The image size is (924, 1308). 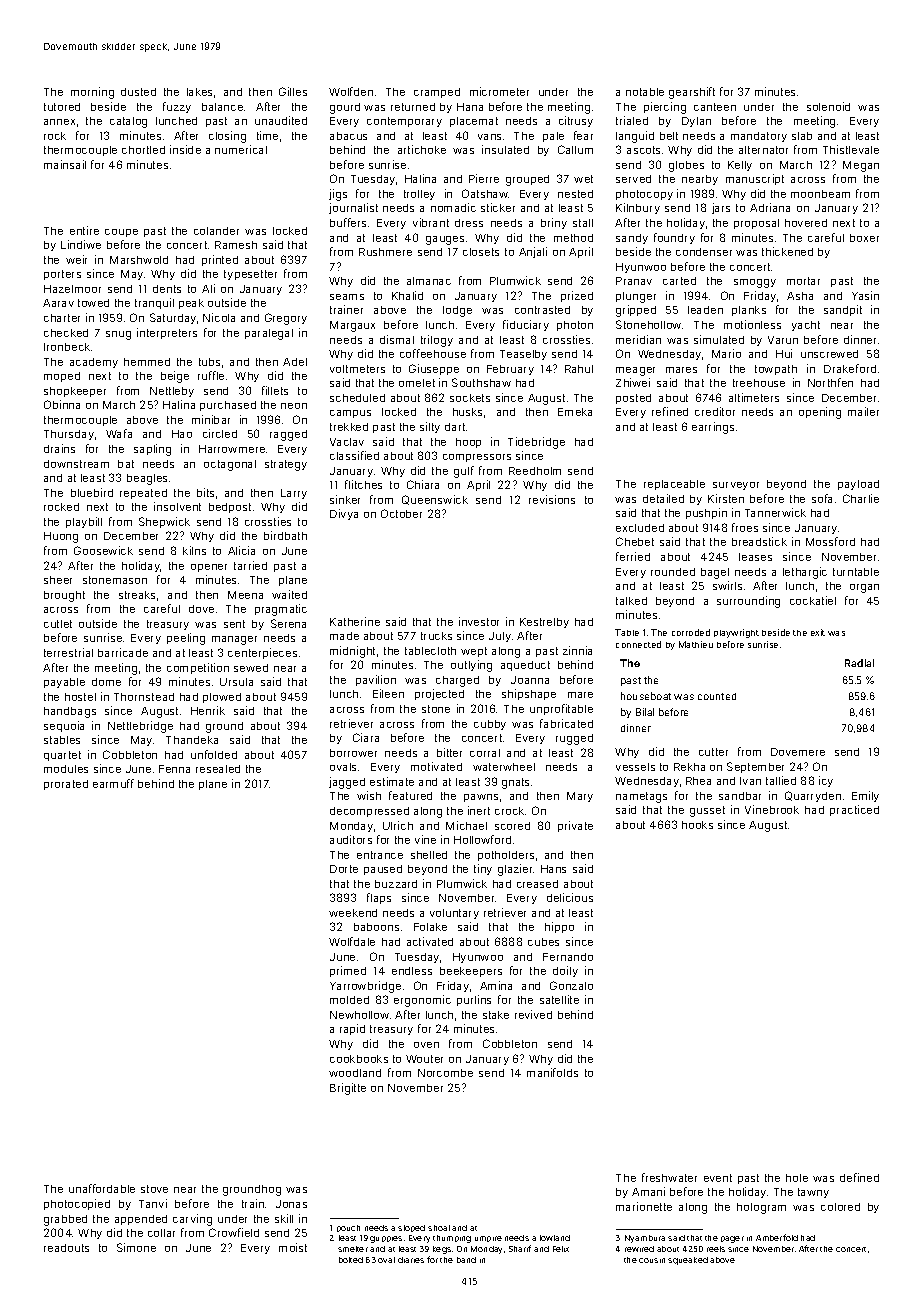 I want to click on Kilnbury, so click(x=638, y=208).
